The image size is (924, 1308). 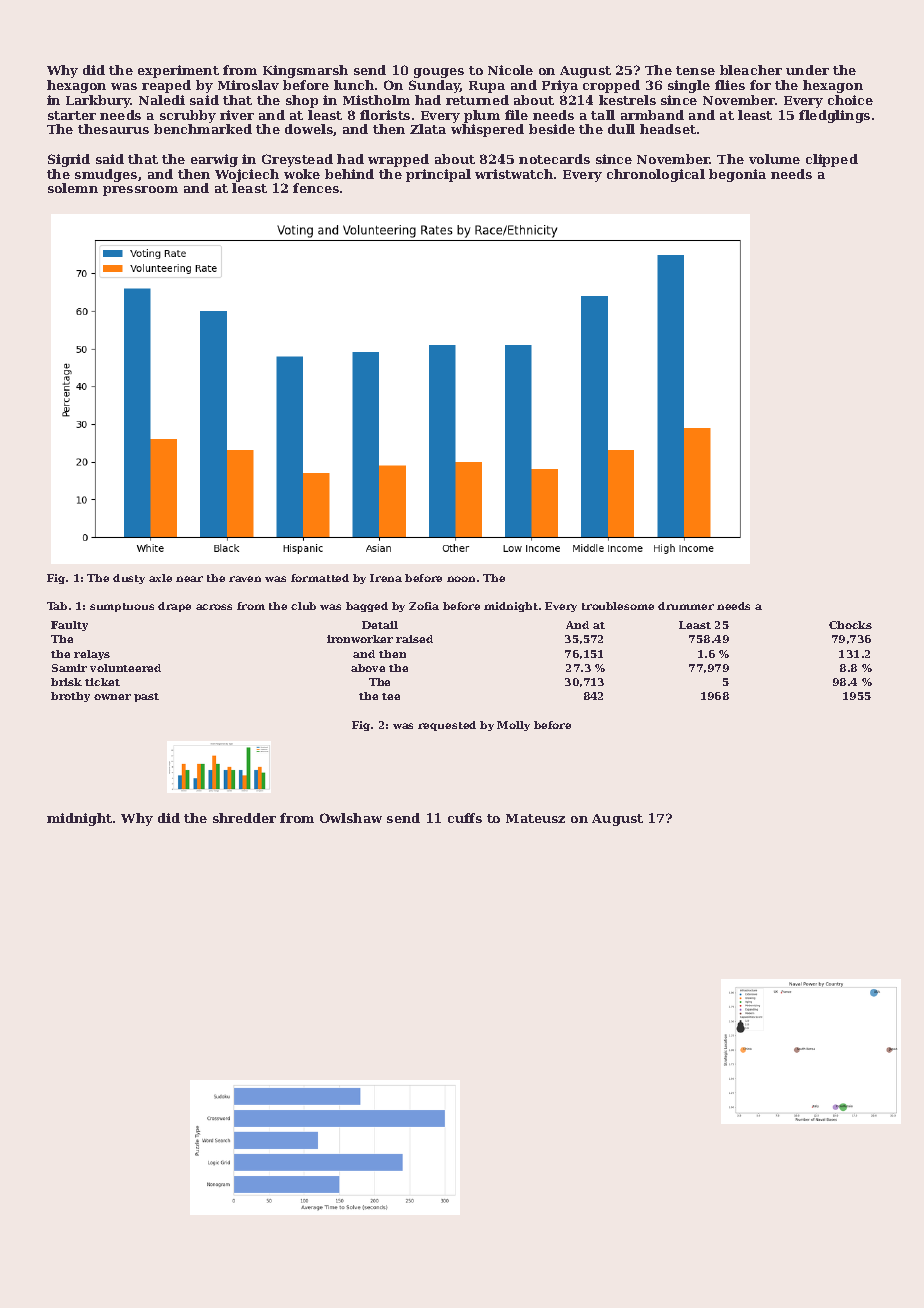 What do you see at coordinates (668, 129) in the document?
I see `headset` at bounding box center [668, 129].
